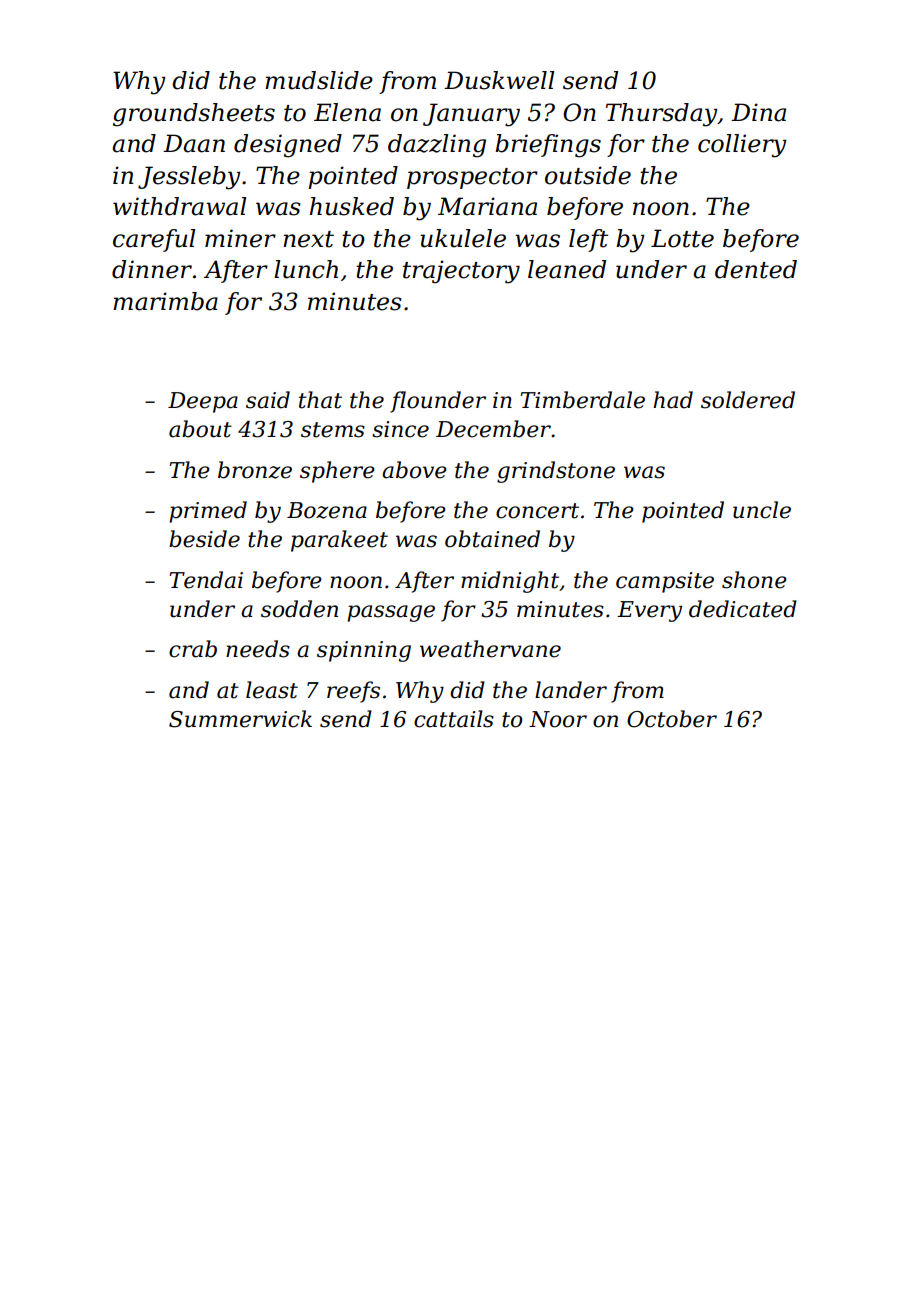  Describe the element at coordinates (320, 400) in the image. I see `that` at that location.
